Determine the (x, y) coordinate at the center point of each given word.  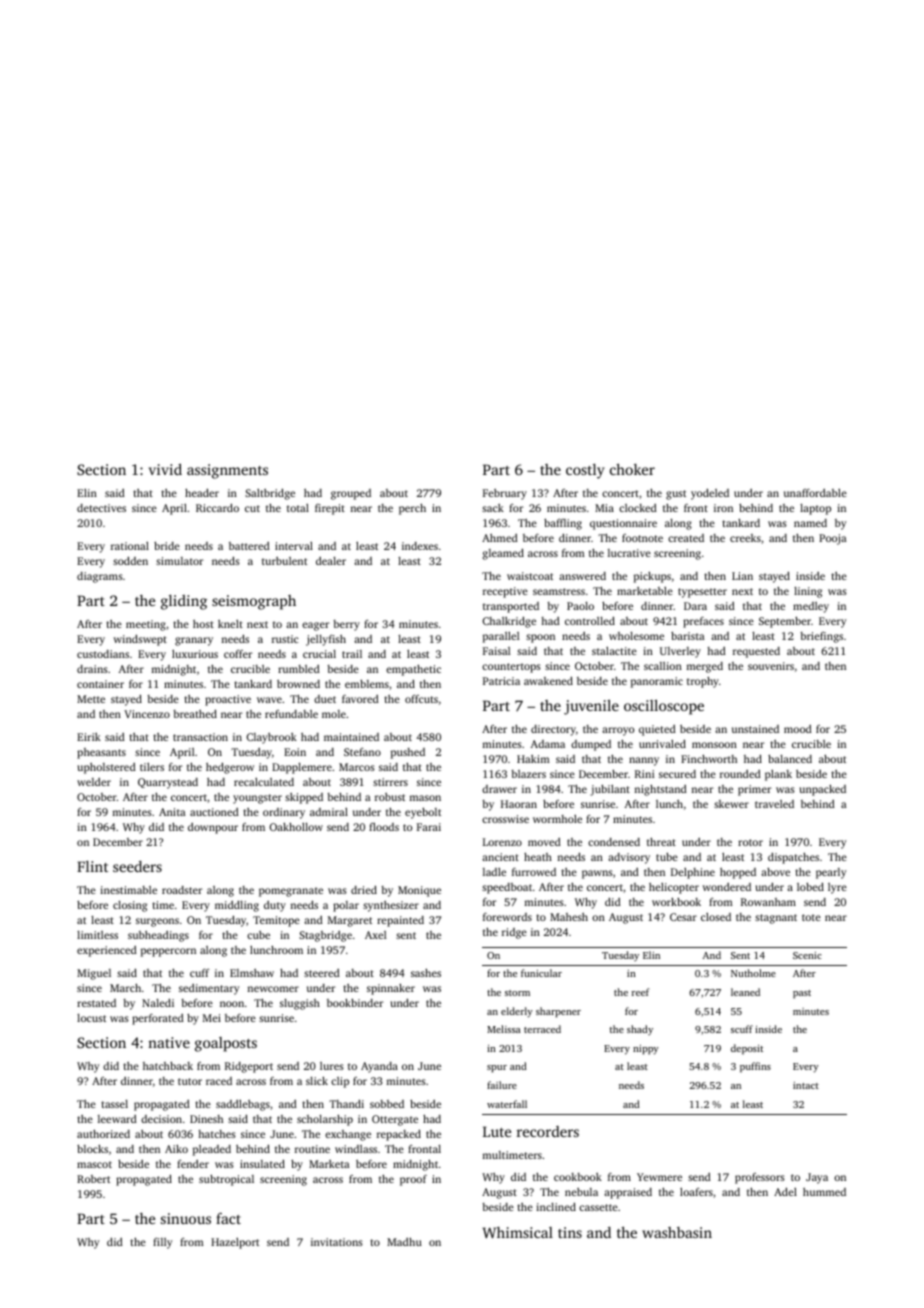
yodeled (710, 494)
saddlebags (243, 1105)
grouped (351, 494)
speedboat (507, 888)
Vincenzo (147, 714)
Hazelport (235, 1243)
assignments (227, 471)
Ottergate (395, 1120)
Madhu (404, 1242)
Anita (172, 812)
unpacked (823, 790)
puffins (755, 1067)
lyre (837, 888)
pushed (408, 753)
